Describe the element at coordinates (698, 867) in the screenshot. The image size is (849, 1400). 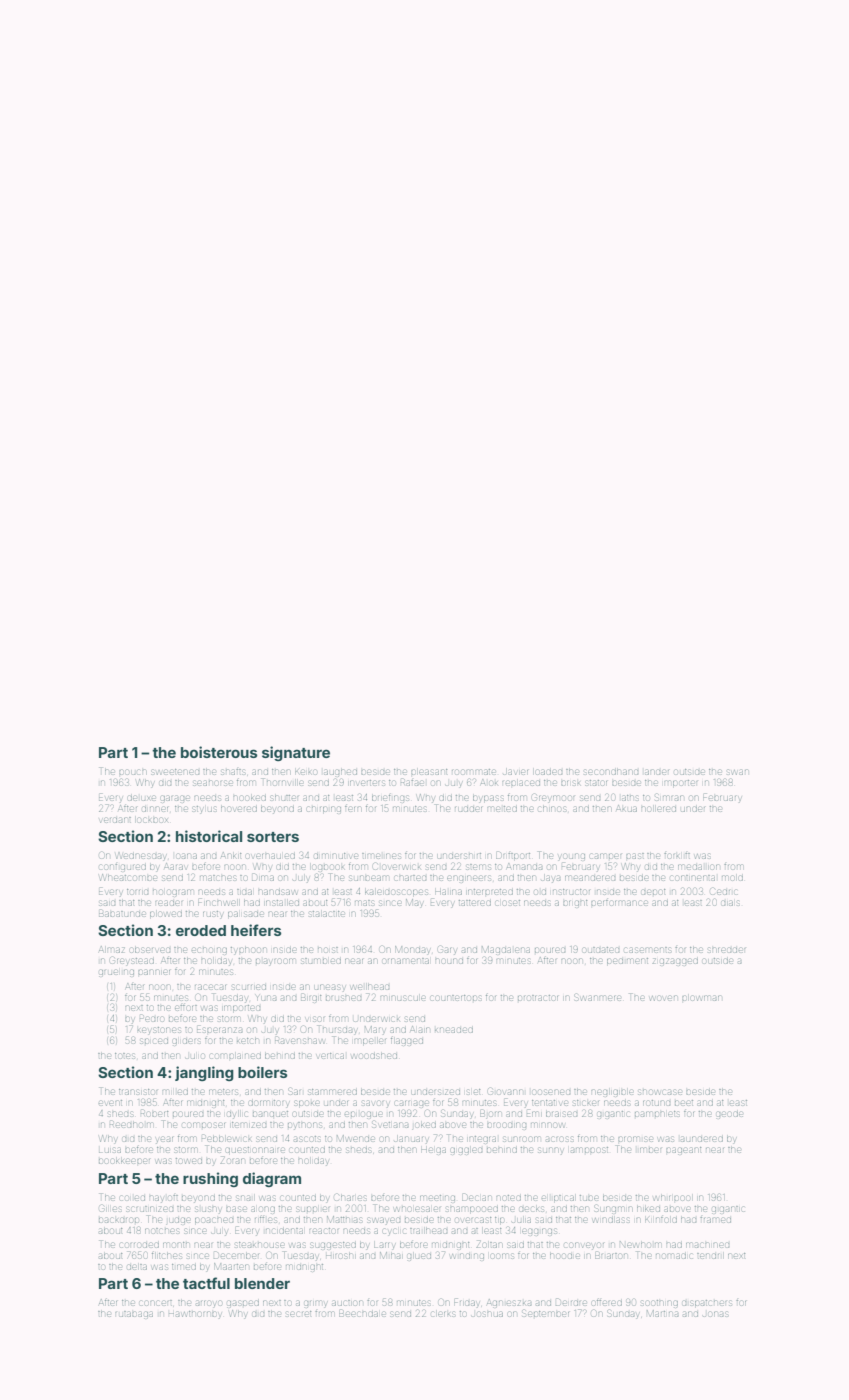
I see `medallion` at that location.
